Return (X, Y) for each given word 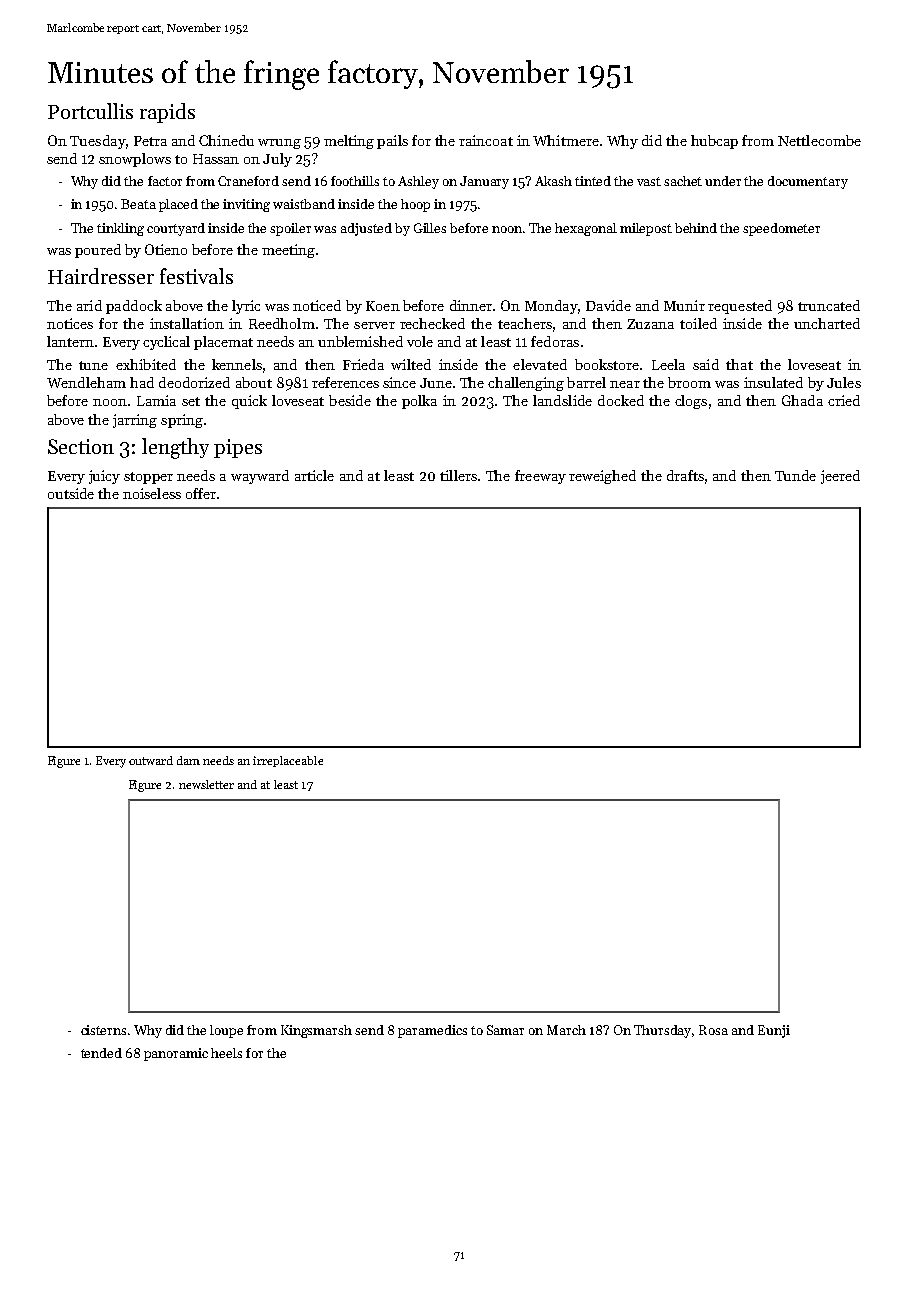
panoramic (176, 1054)
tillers (458, 475)
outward (151, 760)
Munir (684, 305)
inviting (246, 205)
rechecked (432, 323)
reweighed (602, 477)
